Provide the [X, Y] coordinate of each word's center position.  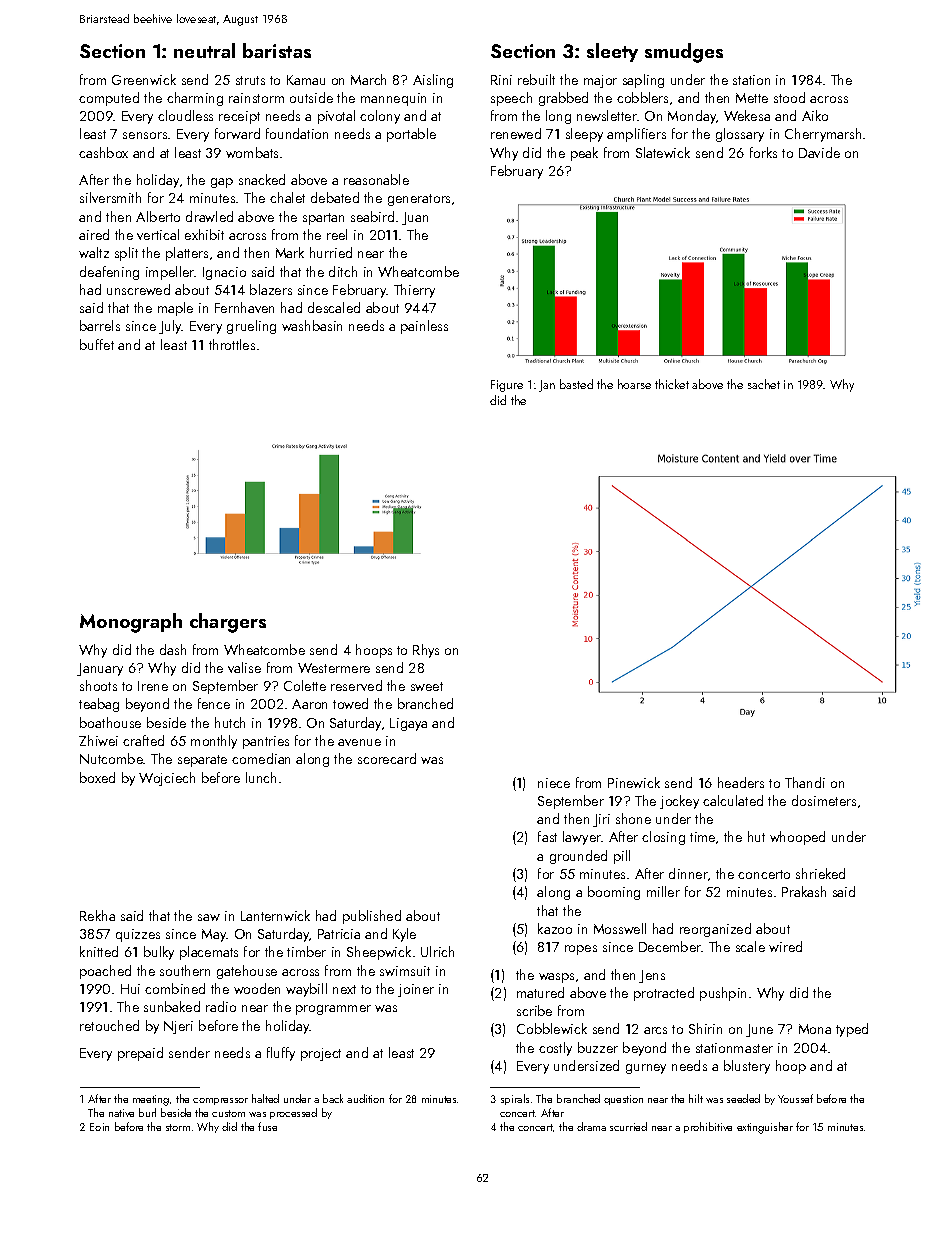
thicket [672, 384]
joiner [416, 990]
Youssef [795, 1098]
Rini [501, 80]
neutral [204, 50]
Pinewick [634, 782]
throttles [232, 344]
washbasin [312, 325]
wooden [257, 988]
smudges [684, 53]
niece [554, 783]
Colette [305, 685]
